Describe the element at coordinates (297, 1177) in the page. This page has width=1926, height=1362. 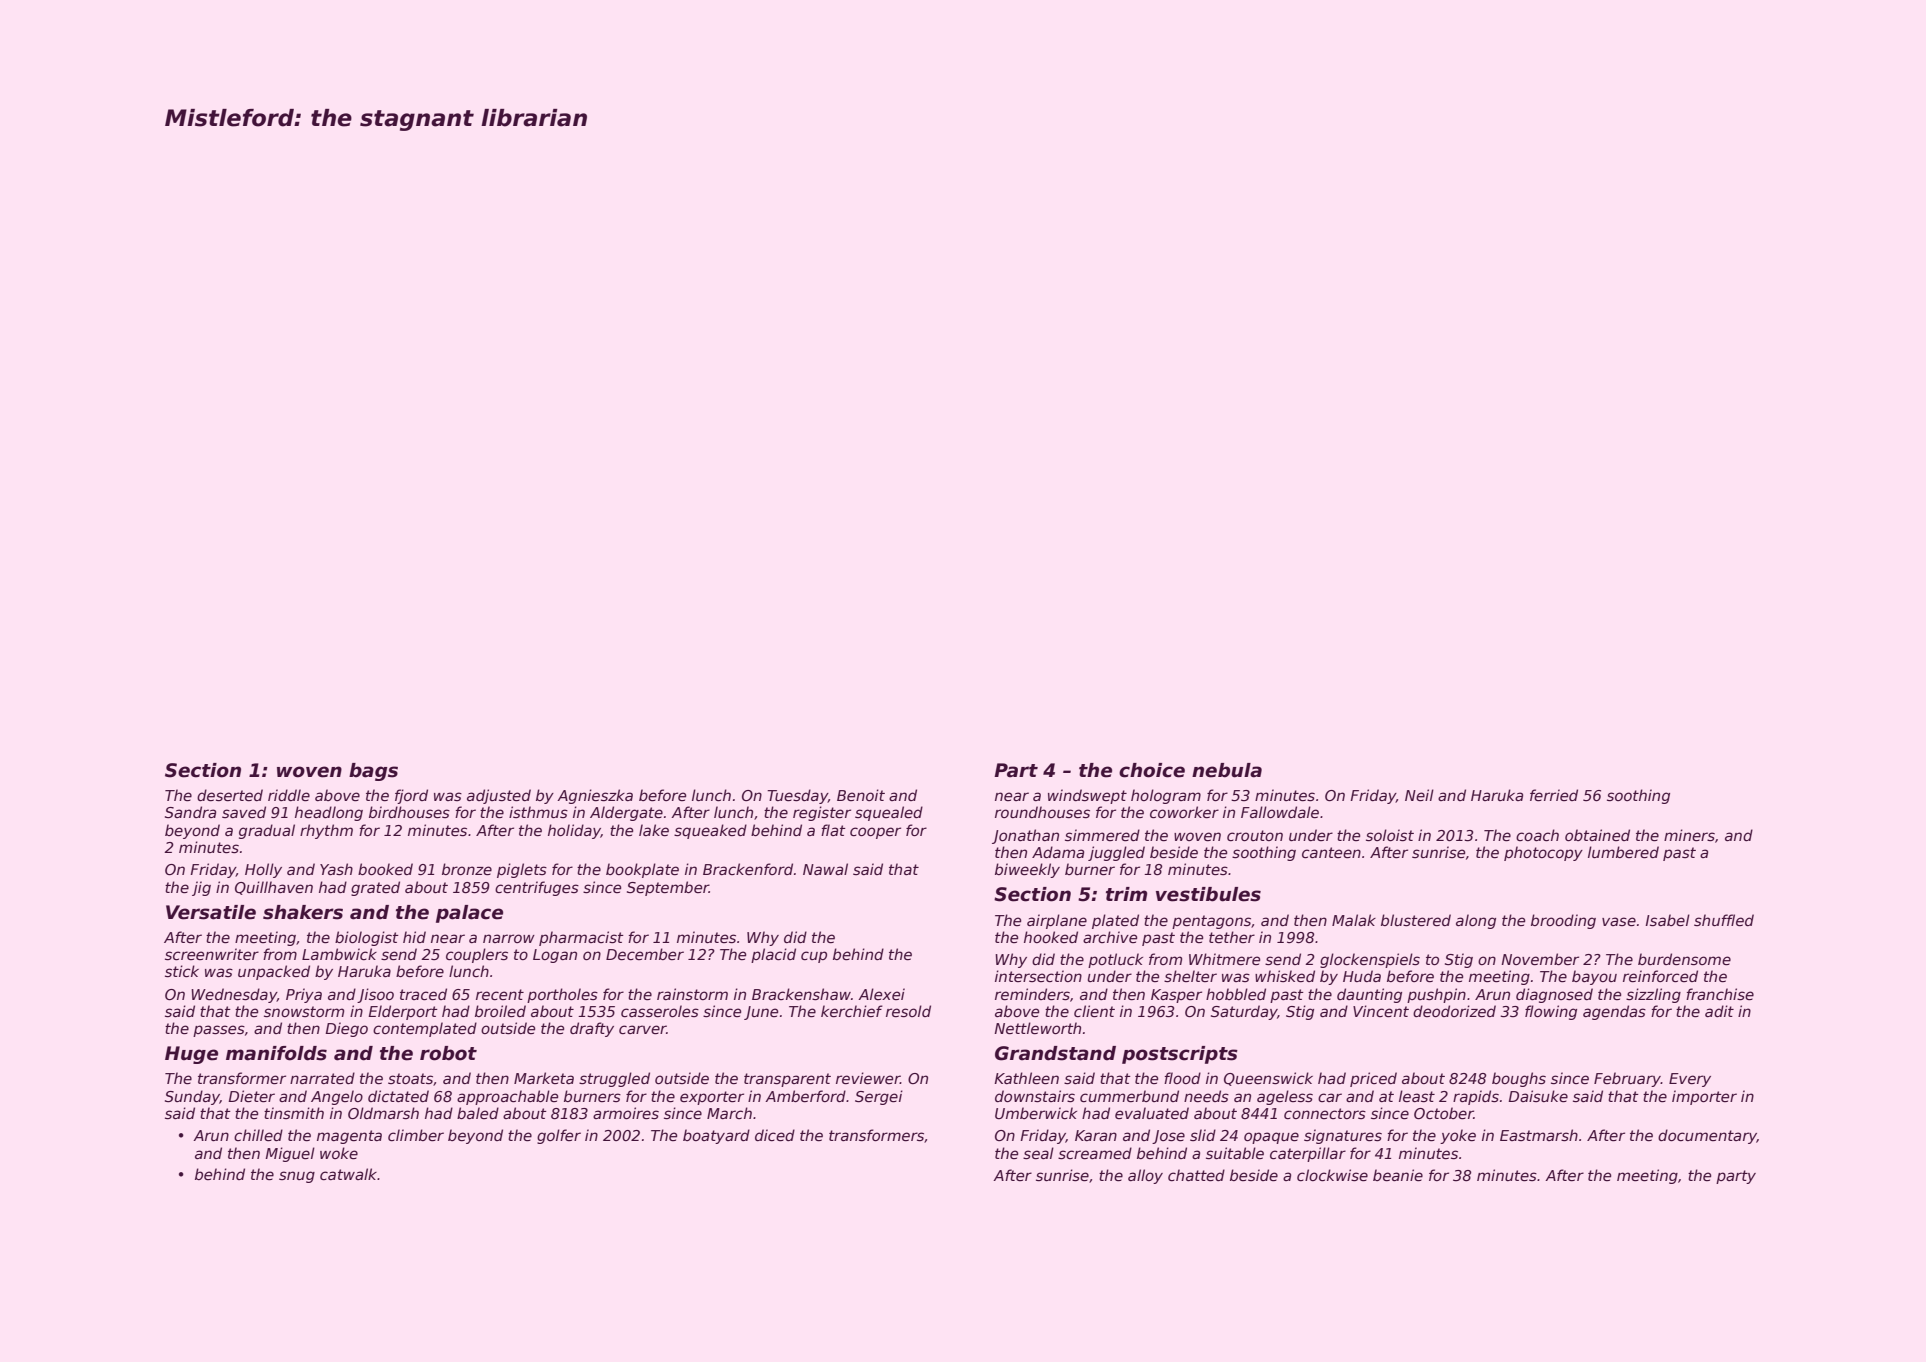
I see `snug` at that location.
